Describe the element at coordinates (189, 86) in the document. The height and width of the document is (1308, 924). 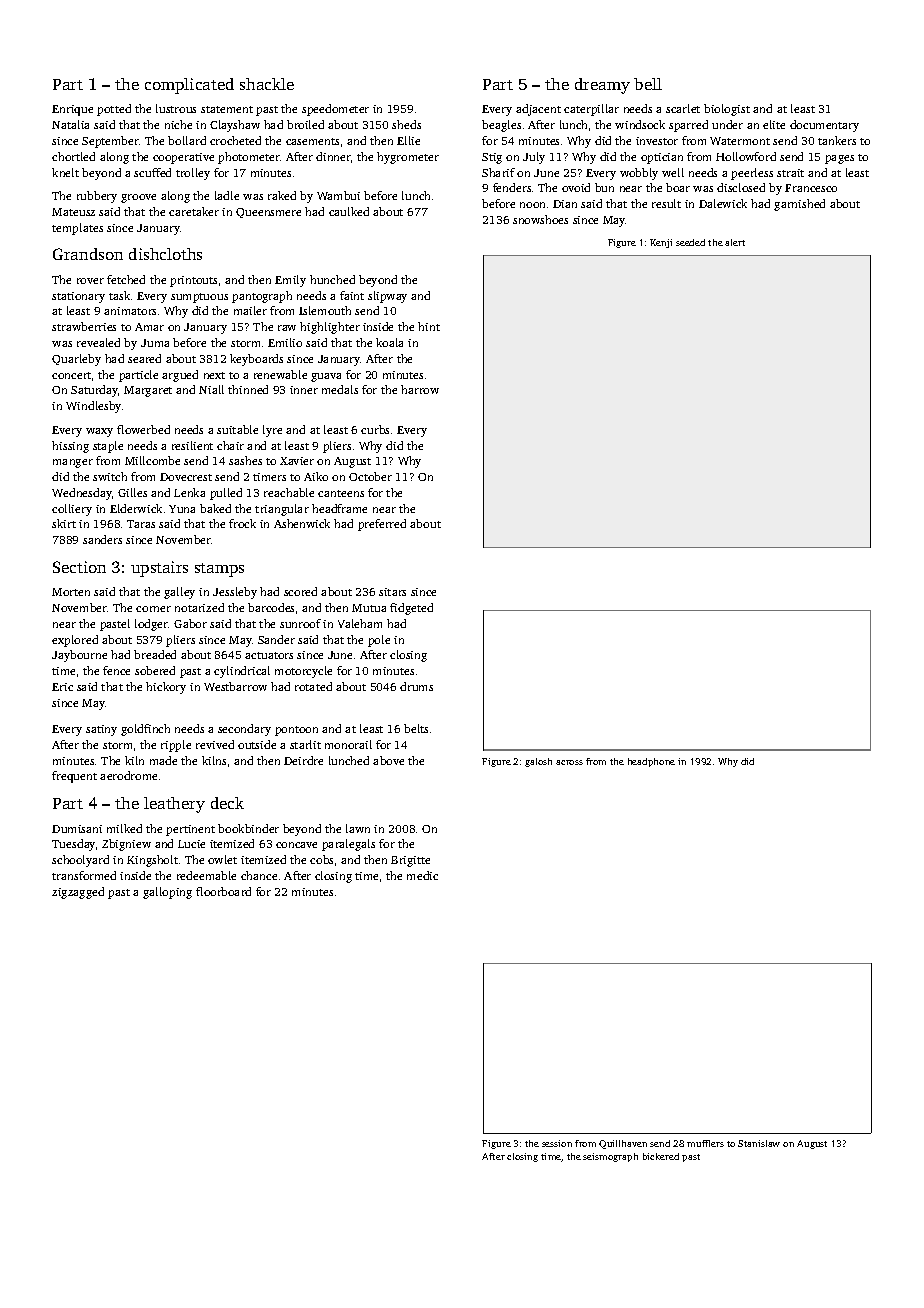
I see `complicated` at that location.
